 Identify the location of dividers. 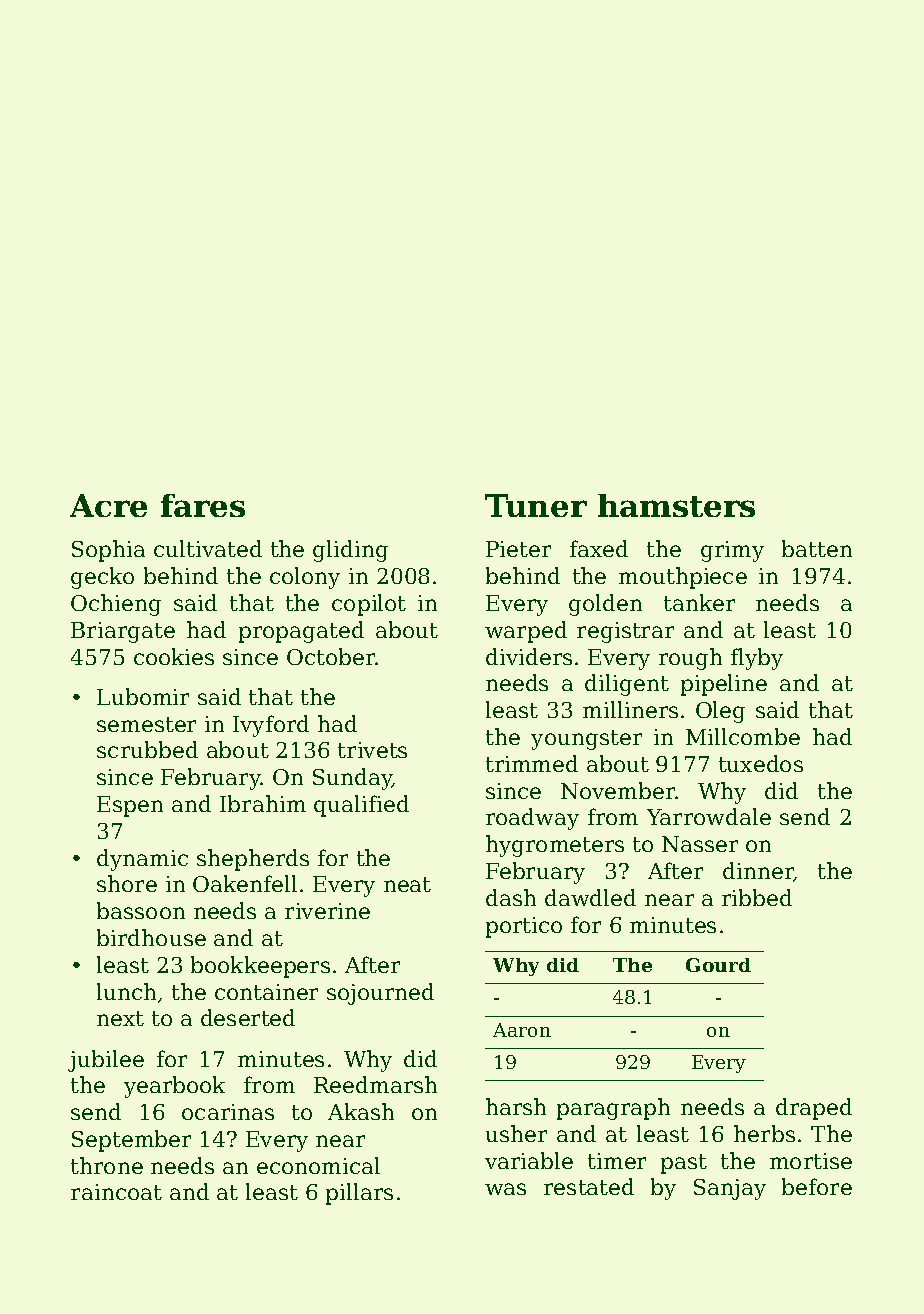
(529, 656).
